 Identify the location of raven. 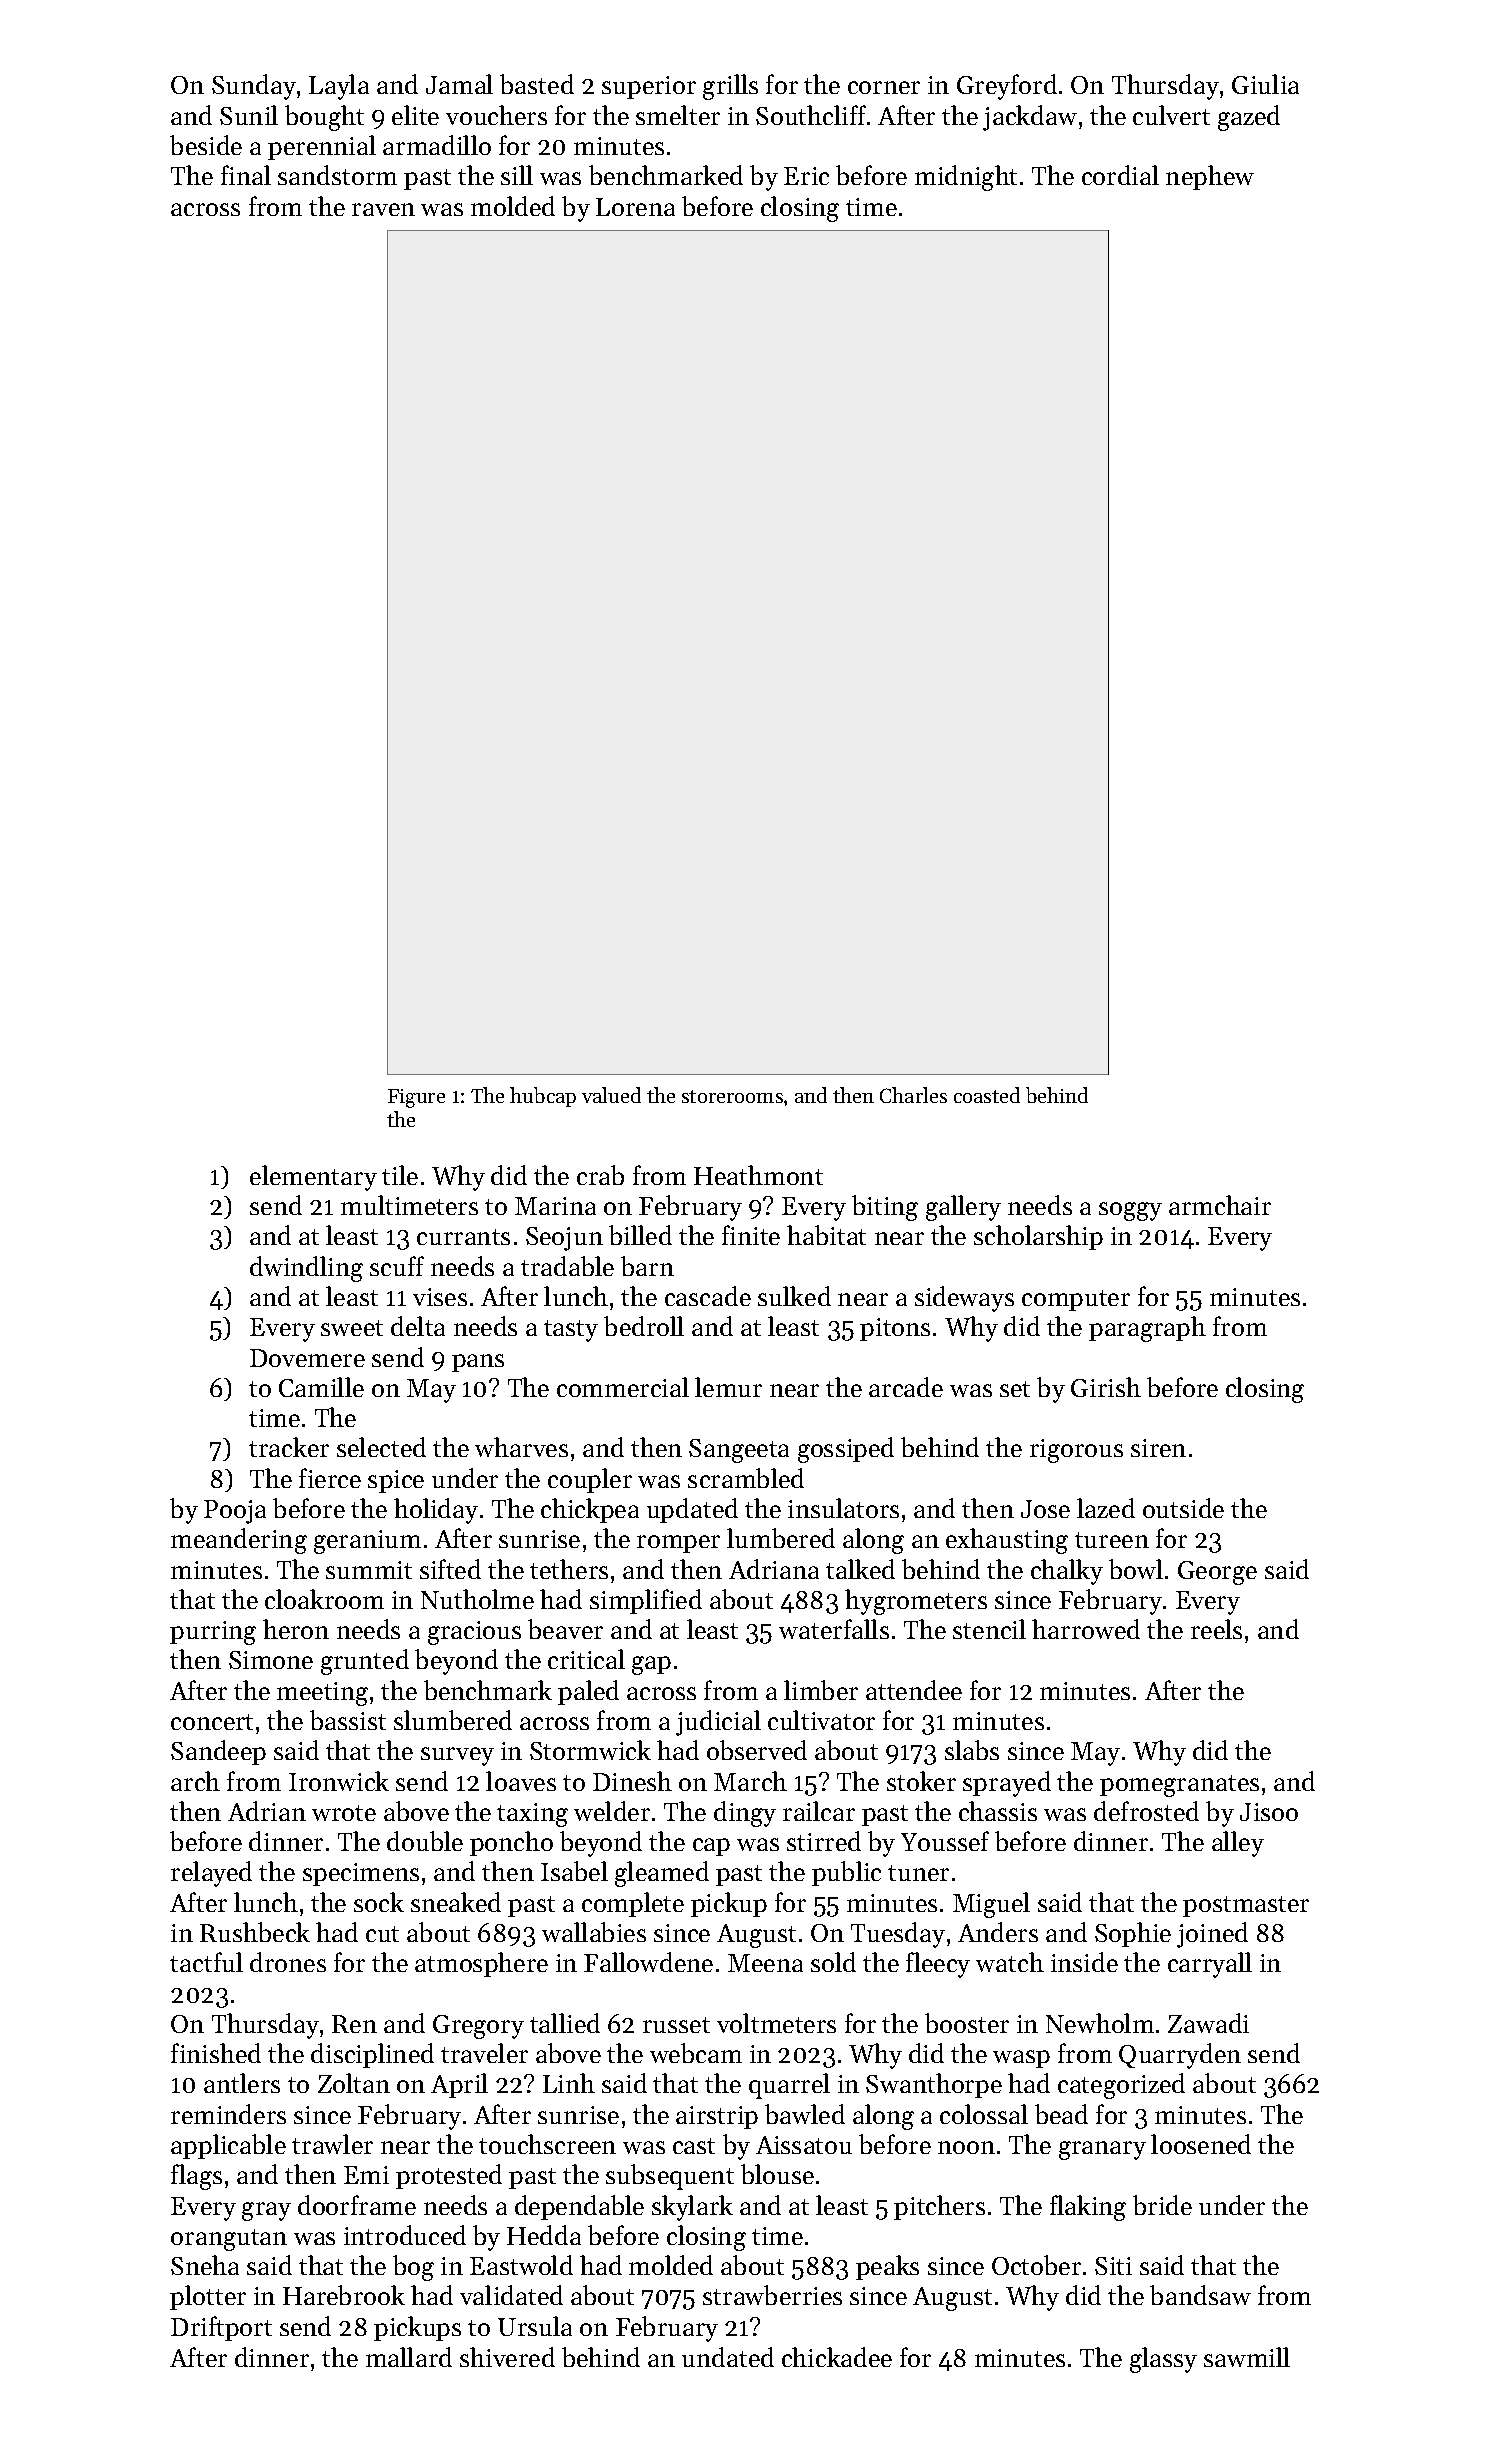
(383, 209).
